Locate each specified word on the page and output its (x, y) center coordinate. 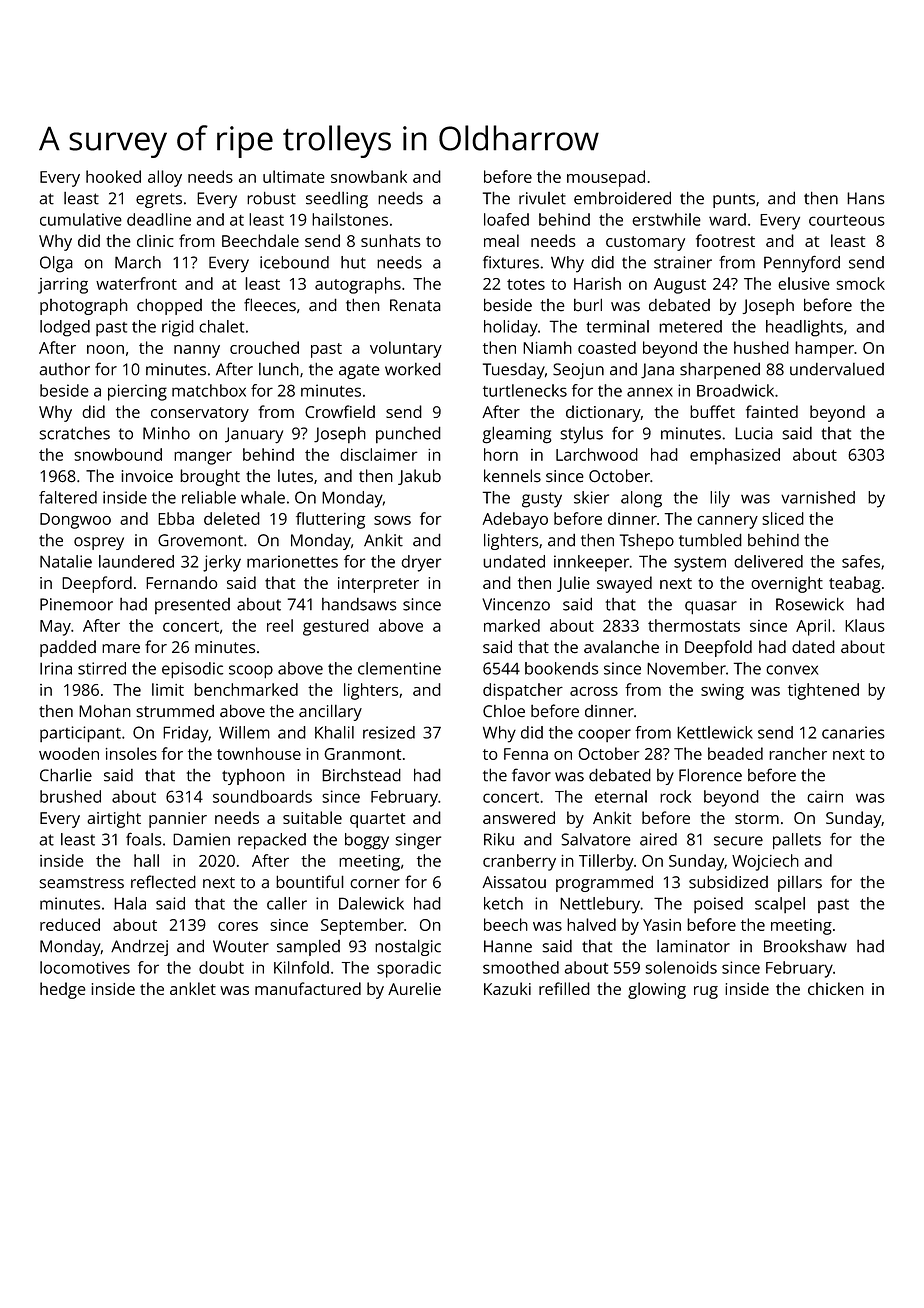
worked (413, 369)
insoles (131, 753)
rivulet (542, 198)
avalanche (621, 647)
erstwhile (666, 219)
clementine (399, 668)
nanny (197, 351)
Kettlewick (715, 732)
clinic (155, 240)
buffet (712, 411)
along (641, 499)
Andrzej (139, 947)
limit (168, 689)
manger (203, 458)
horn (501, 454)
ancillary (330, 712)
